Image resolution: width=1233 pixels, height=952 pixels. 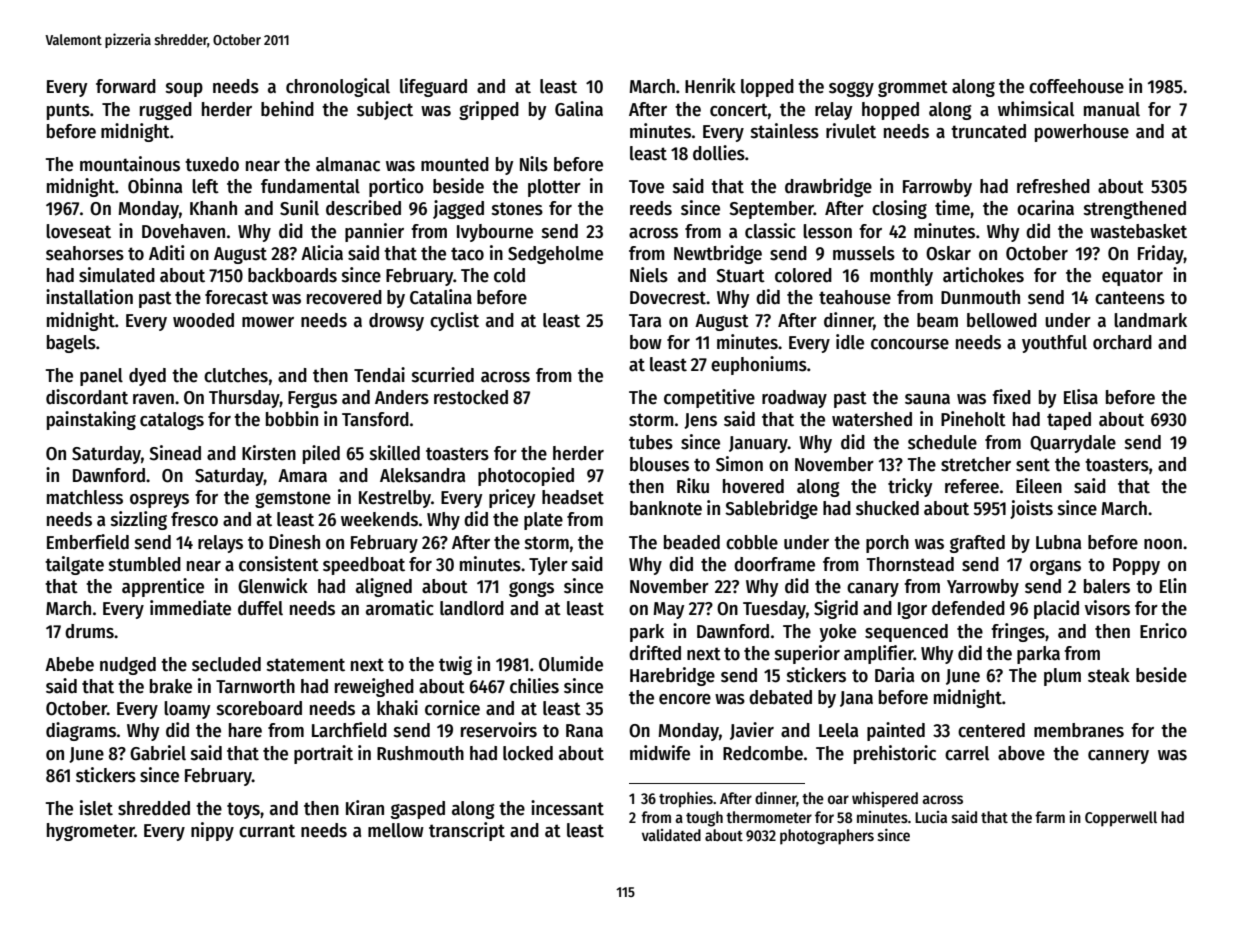 What do you see at coordinates (899, 209) in the image?
I see `closing` at bounding box center [899, 209].
